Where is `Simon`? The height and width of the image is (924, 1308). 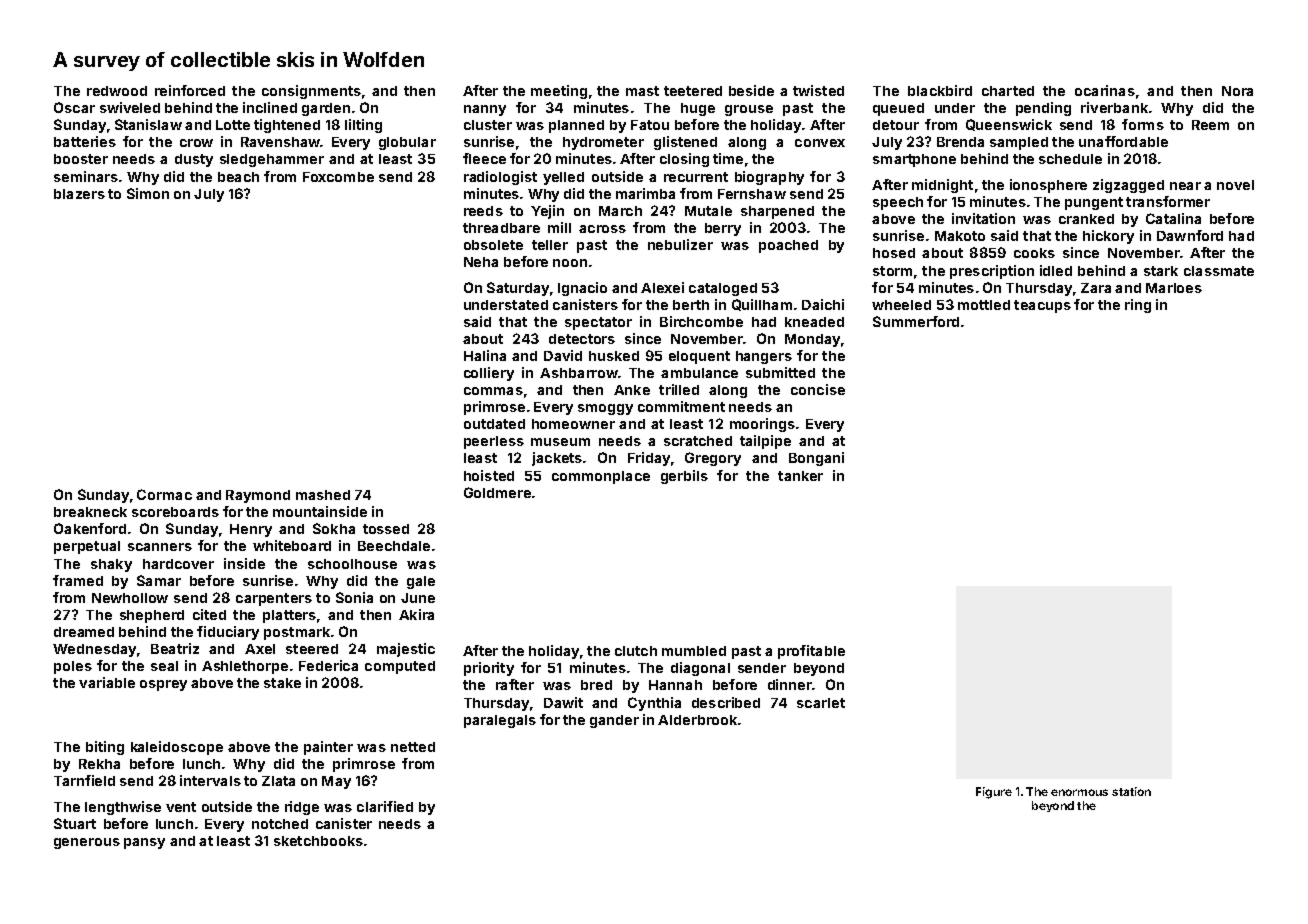 Simon is located at coordinates (148, 193).
